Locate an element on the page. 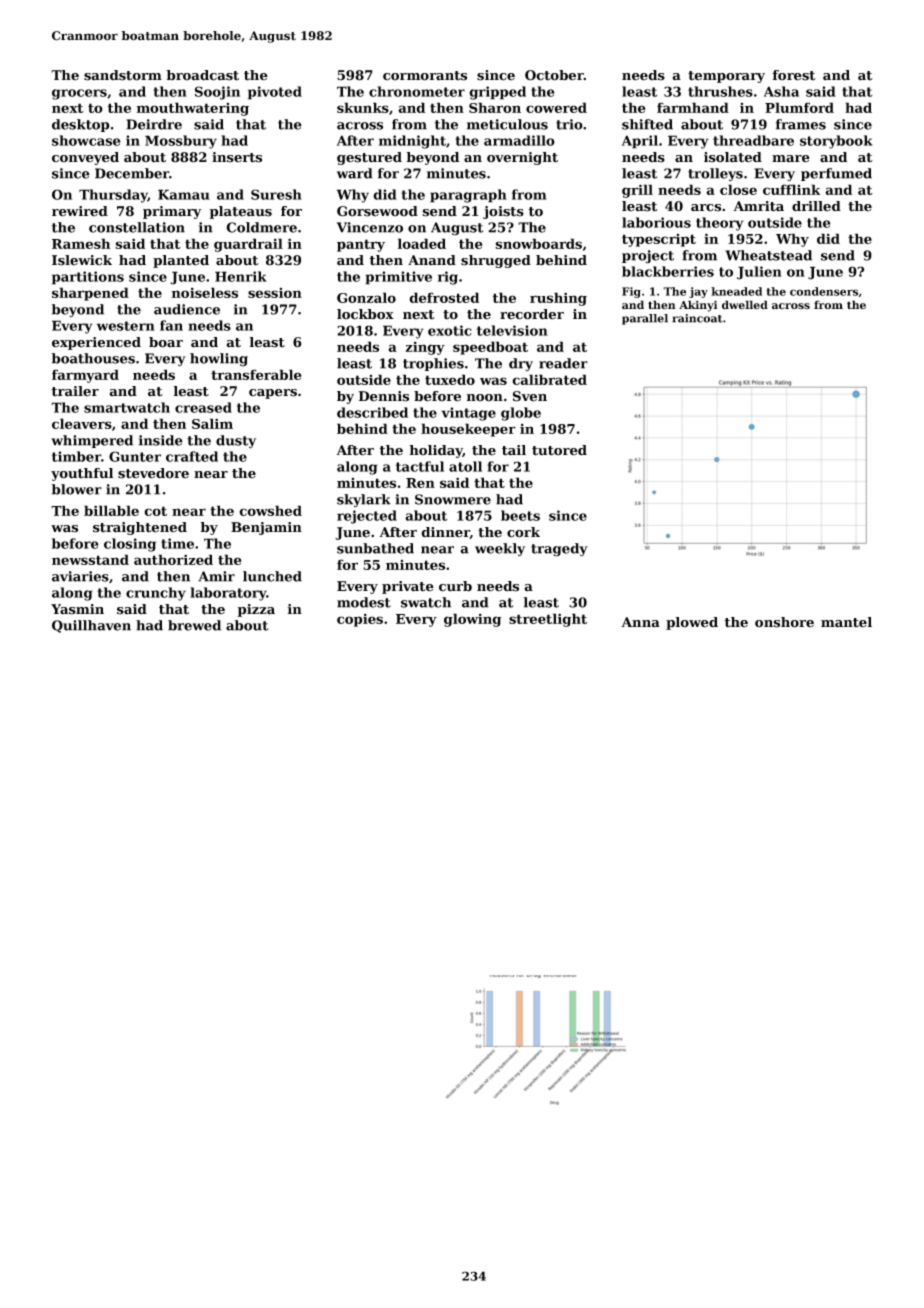  Wheatstead is located at coordinates (768, 255).
